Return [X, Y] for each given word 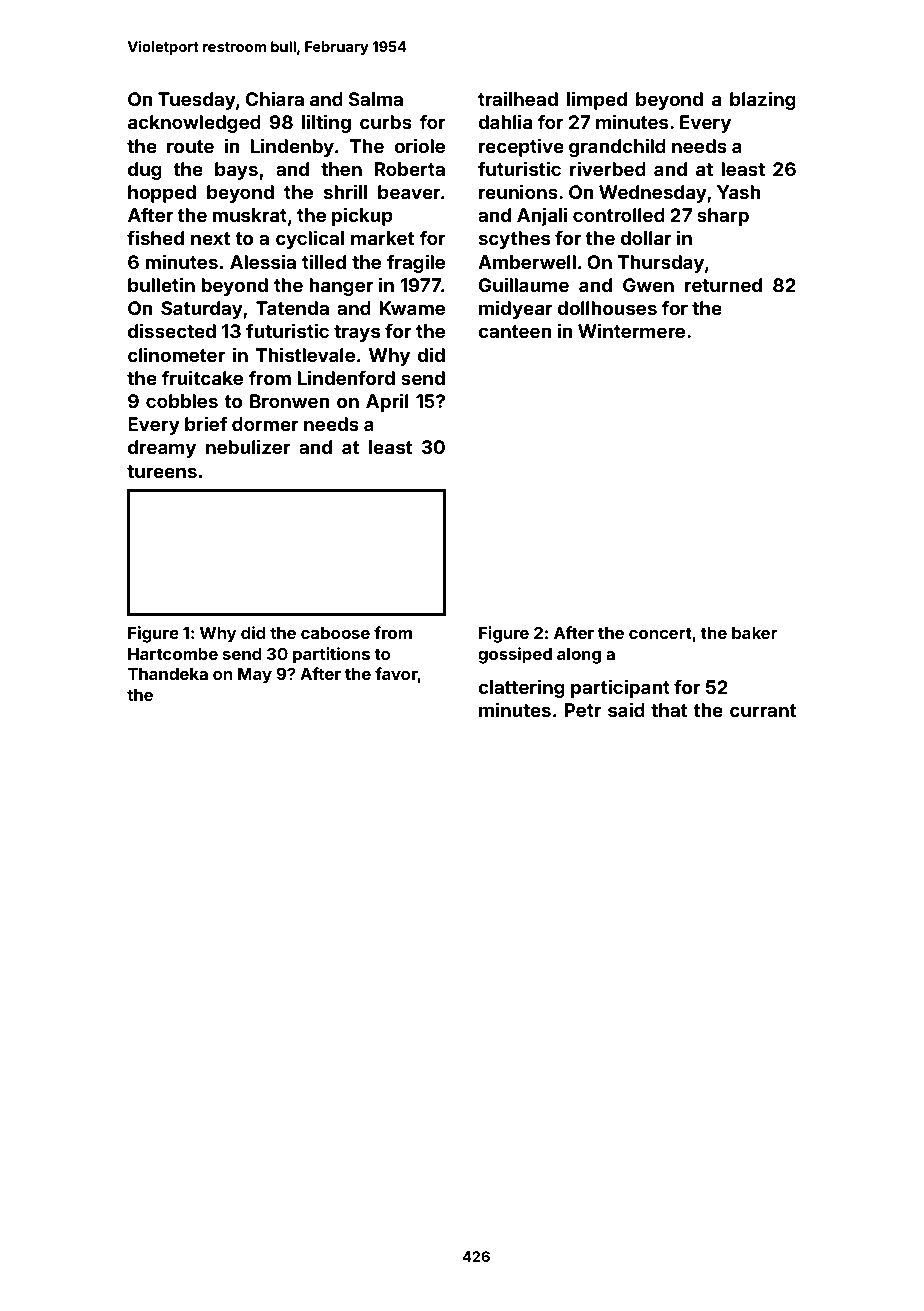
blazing [763, 100]
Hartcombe [173, 654]
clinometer [176, 354]
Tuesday [197, 101]
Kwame [412, 308]
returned [723, 285]
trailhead [518, 98]
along [579, 656]
